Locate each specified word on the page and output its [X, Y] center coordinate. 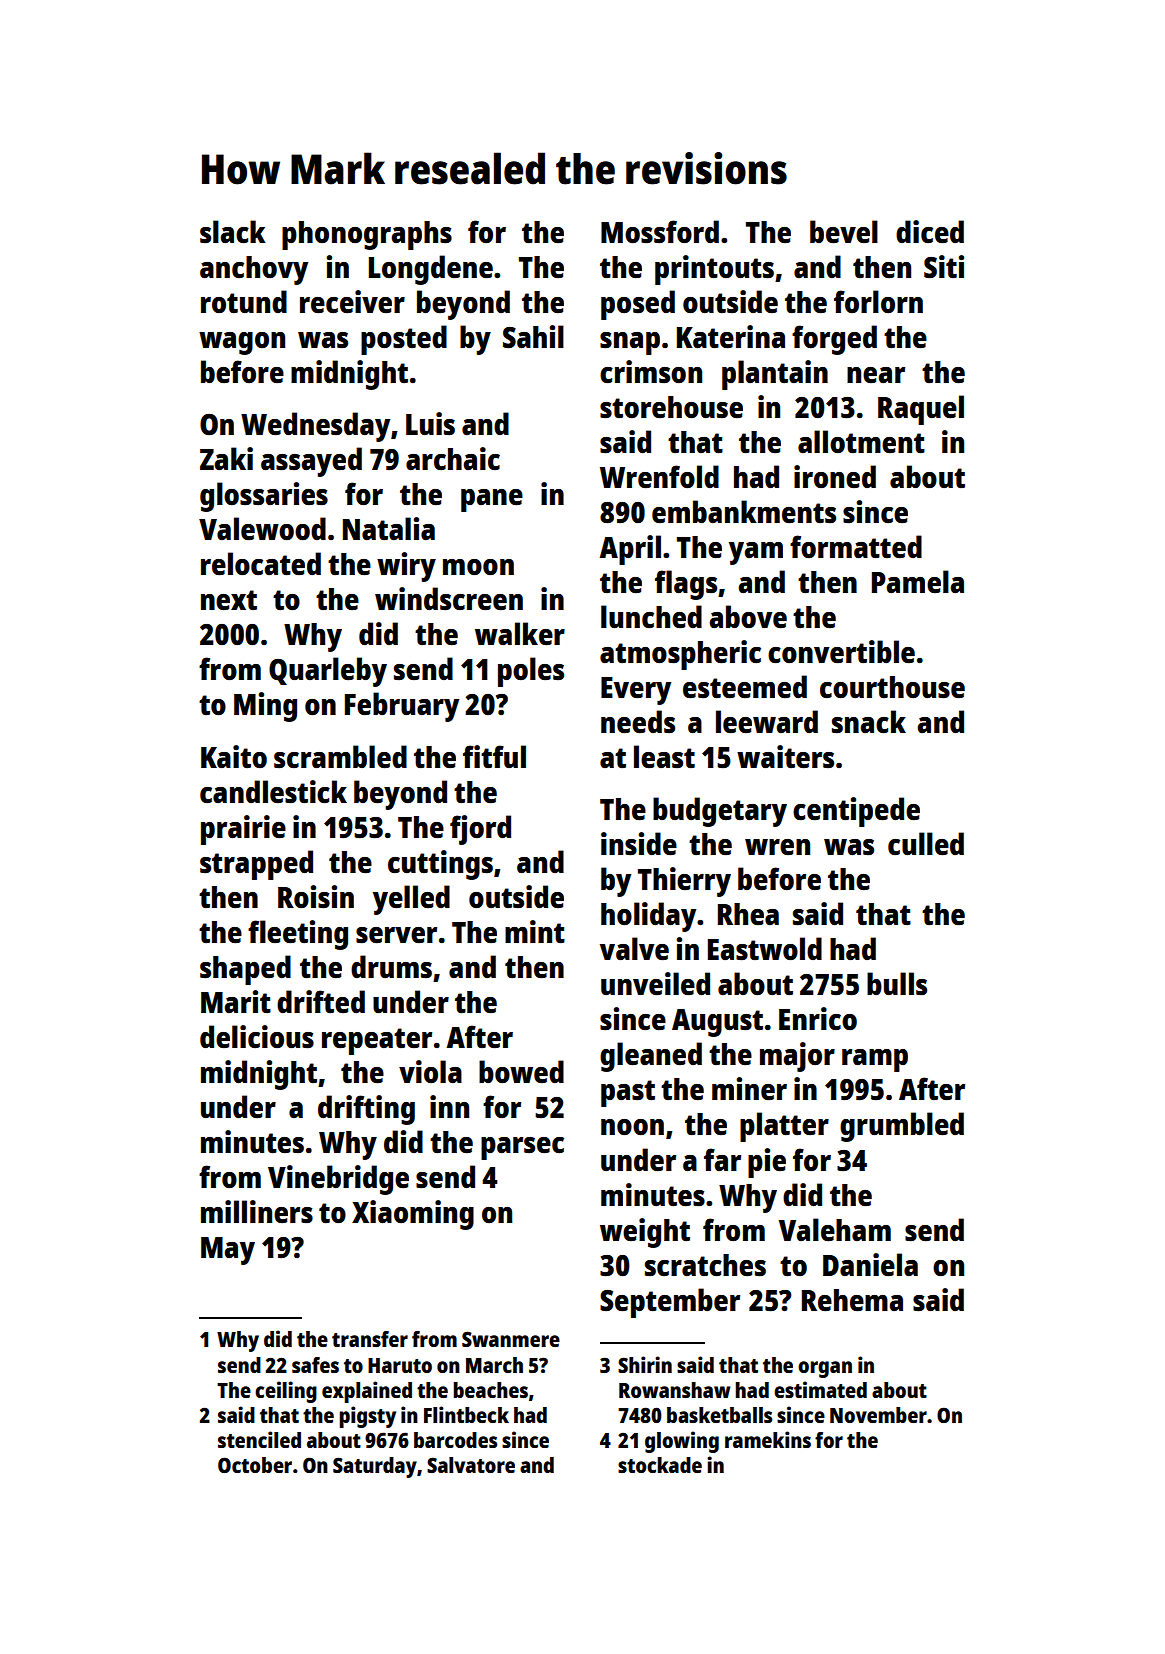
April [630, 550]
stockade [660, 1465]
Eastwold [765, 949]
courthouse [892, 687]
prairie [243, 830]
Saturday [375, 1467]
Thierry [684, 882]
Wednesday [315, 427]
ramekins [768, 1439]
